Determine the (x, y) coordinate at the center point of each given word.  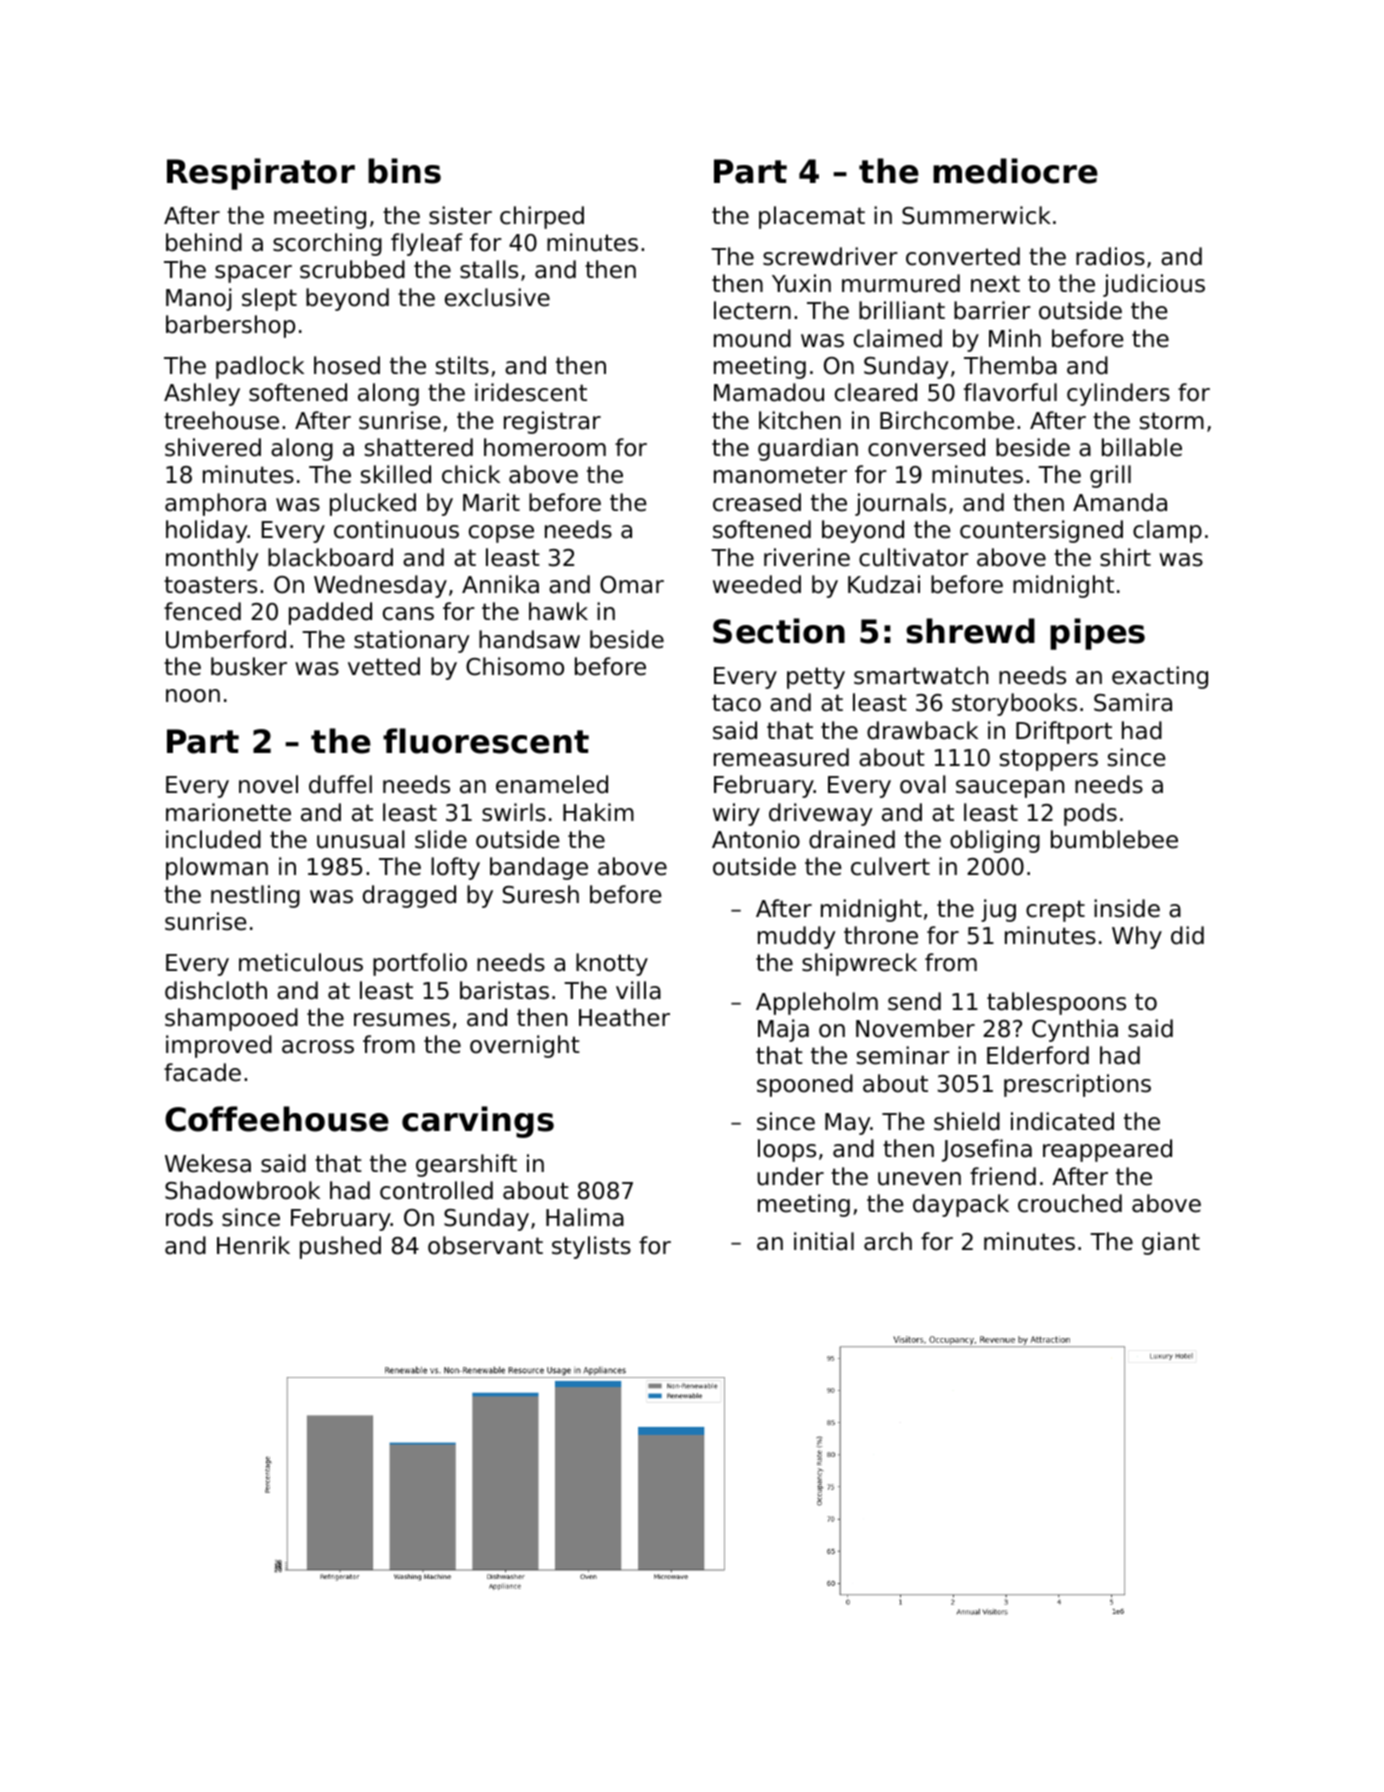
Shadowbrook (242, 1190)
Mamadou (769, 392)
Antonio (756, 839)
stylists (591, 1247)
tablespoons (1056, 1003)
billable (1142, 447)
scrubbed (352, 269)
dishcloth (216, 990)
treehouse (221, 420)
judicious (1154, 285)
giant (1171, 1243)
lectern (752, 310)
